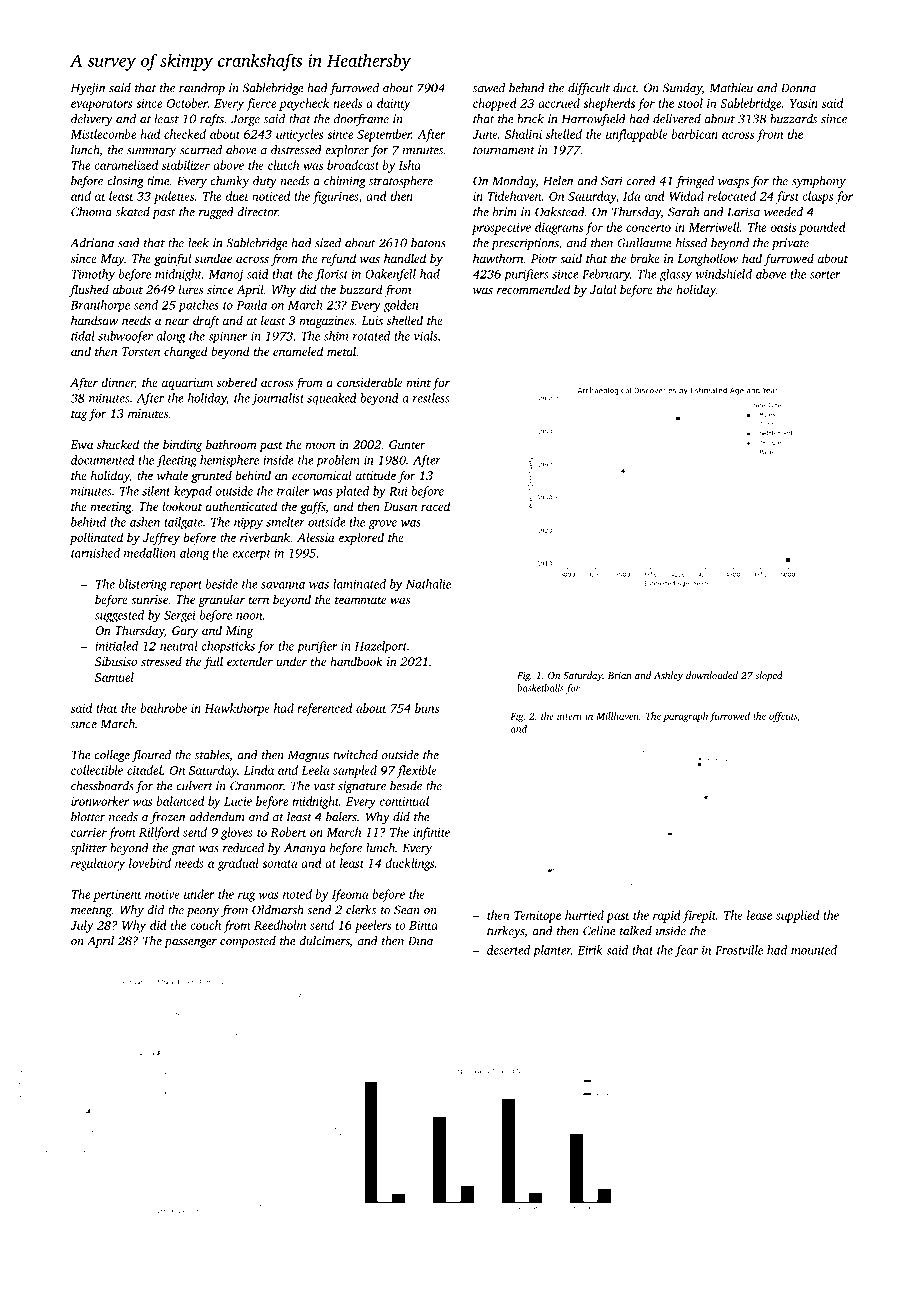 The image size is (924, 1308). Describe the element at coordinates (228, 337) in the screenshot. I see `spinner` at that location.
